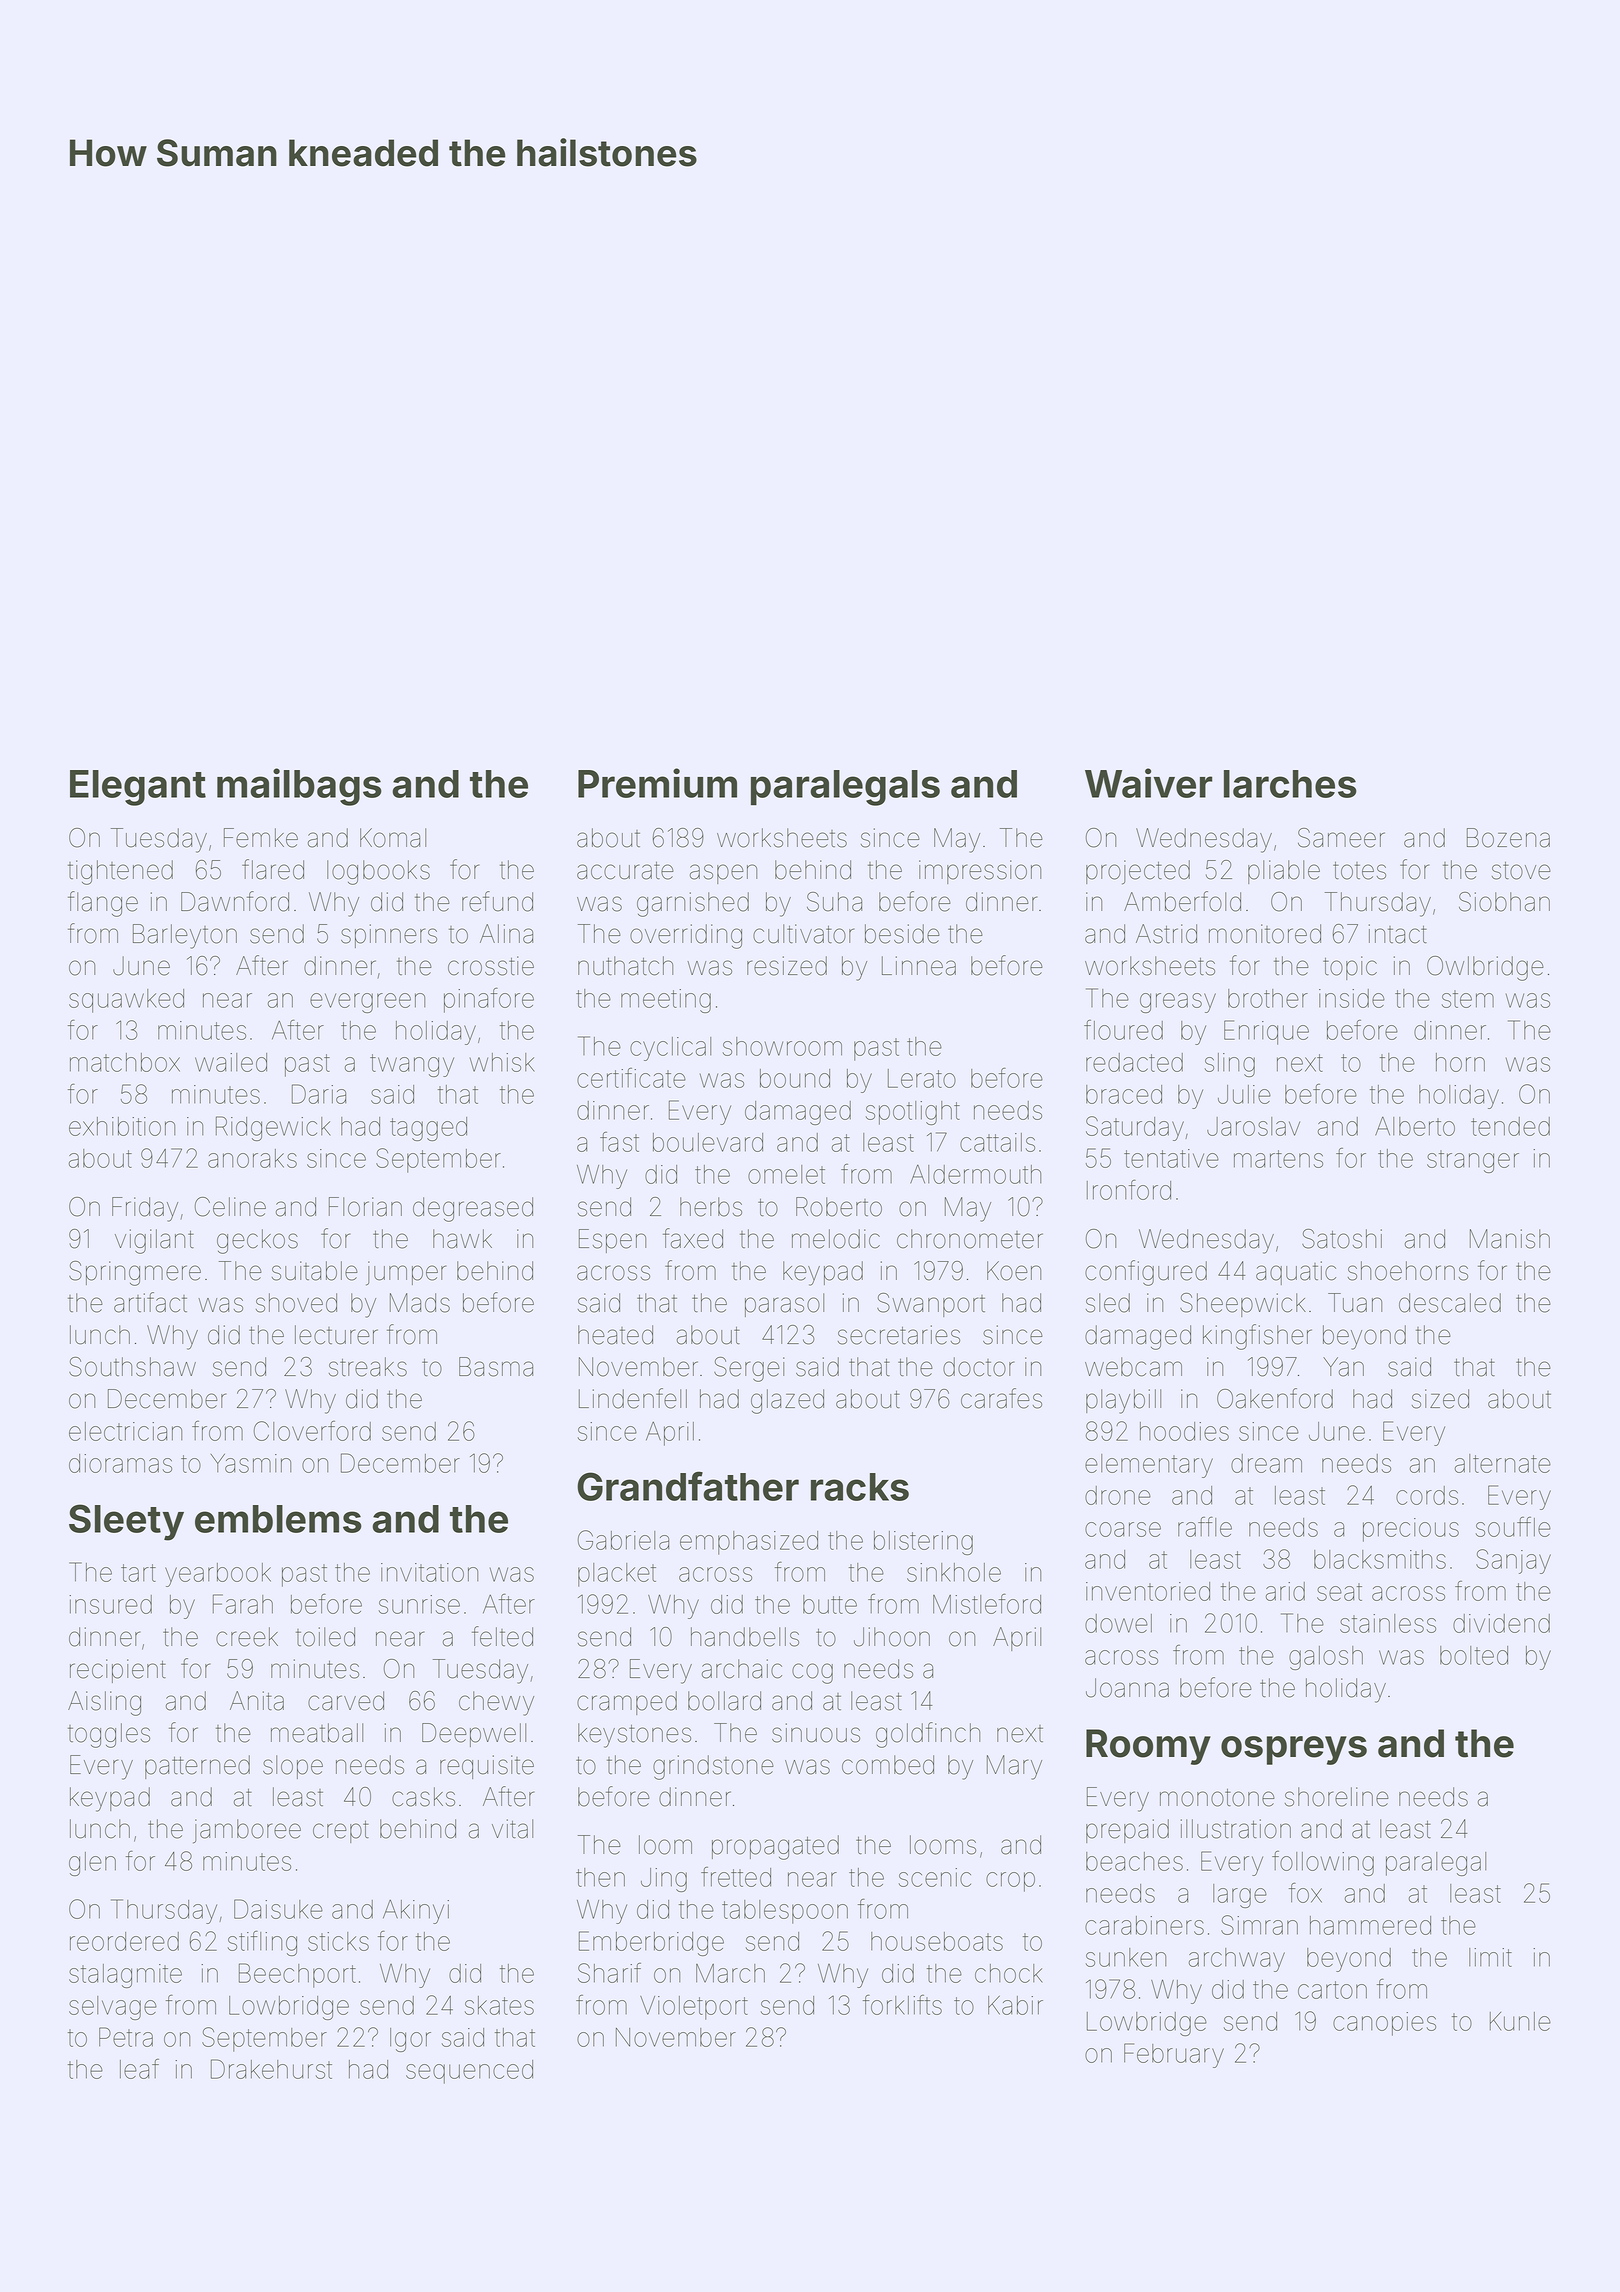 Image resolution: width=1620 pixels, height=2292 pixels. What do you see at coordinates (922, 1078) in the screenshot?
I see `Lerato` at bounding box center [922, 1078].
